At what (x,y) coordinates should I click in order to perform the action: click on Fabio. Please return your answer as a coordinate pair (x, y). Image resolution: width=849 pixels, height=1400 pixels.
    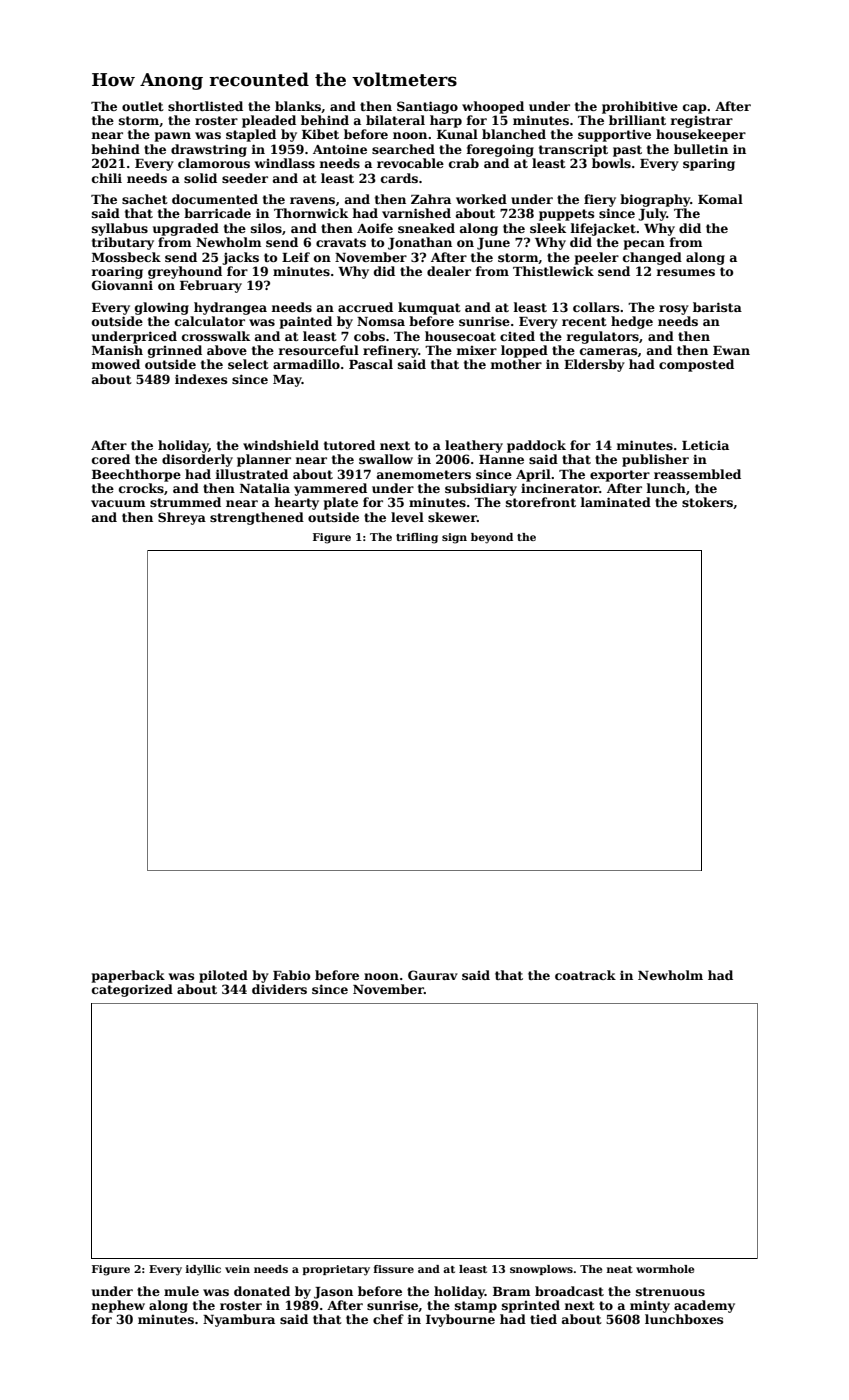
    Looking at the image, I should click on (291, 975).
